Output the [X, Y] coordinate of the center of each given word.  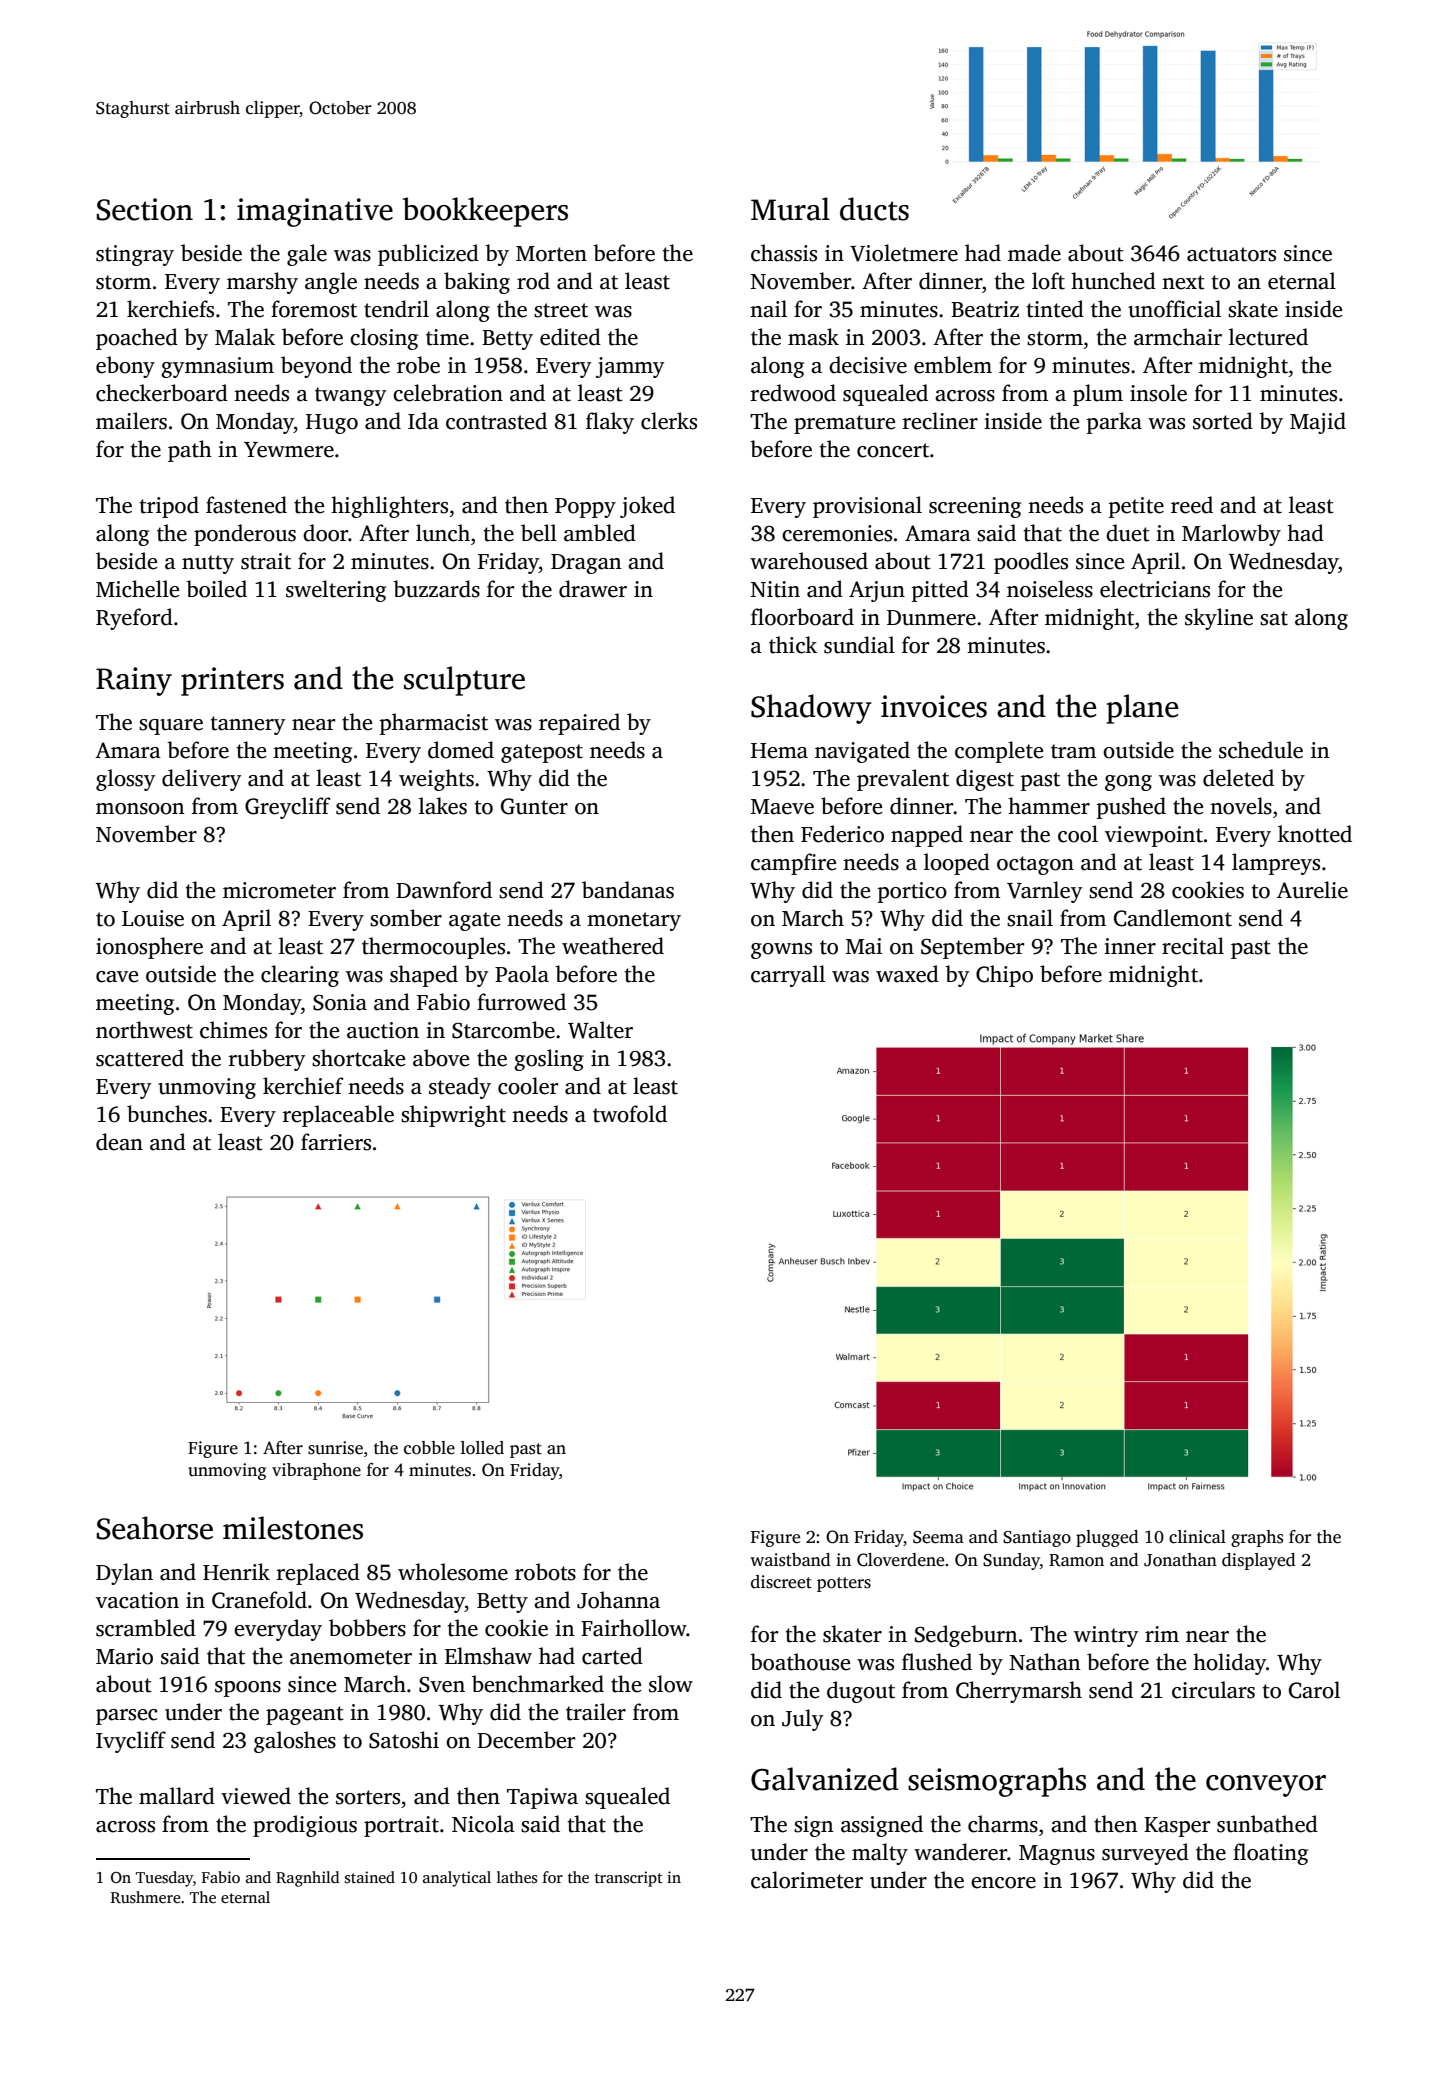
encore [1003, 1883]
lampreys [1276, 864]
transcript [629, 1879]
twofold [630, 1114]
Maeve [782, 807]
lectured [1268, 337]
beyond [316, 367]
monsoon [140, 809]
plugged [1107, 1538]
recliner [940, 421]
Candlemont [1173, 918]
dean [119, 1142]
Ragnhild [307, 1879]
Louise [153, 918]
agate [474, 921]
